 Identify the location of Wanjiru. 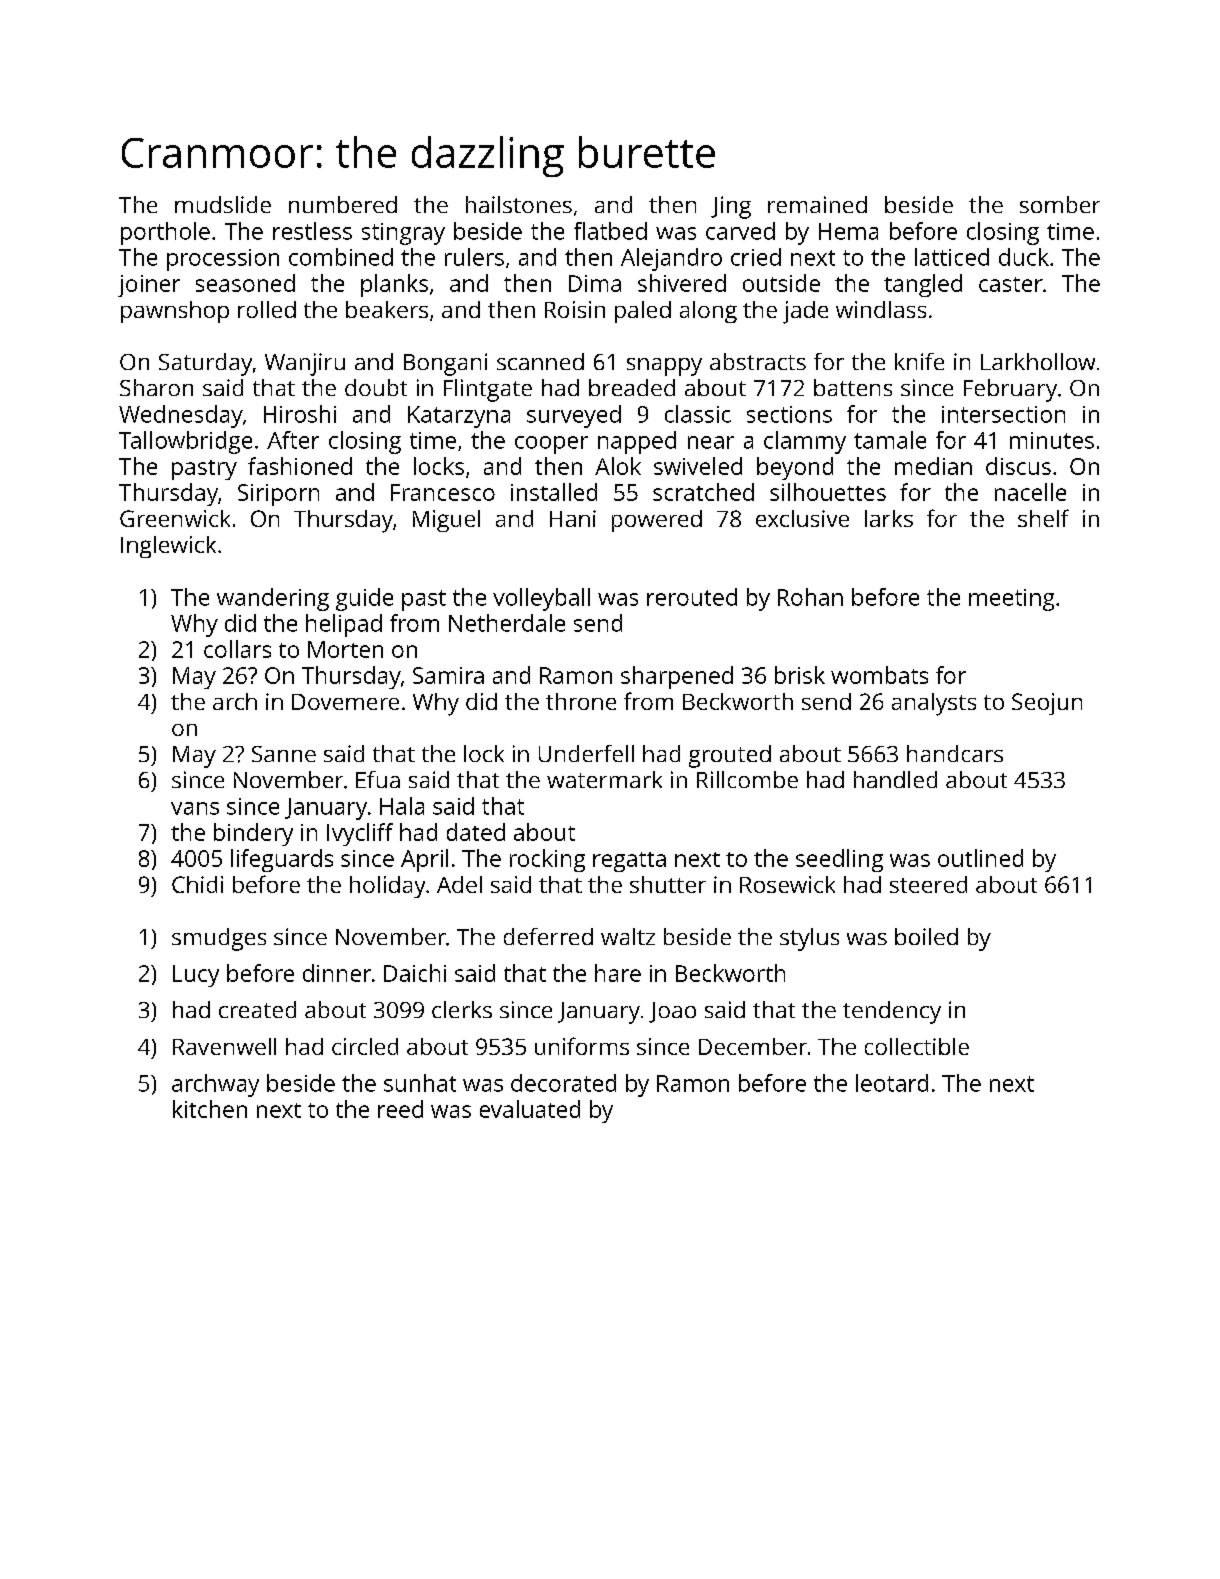
(305, 364).
